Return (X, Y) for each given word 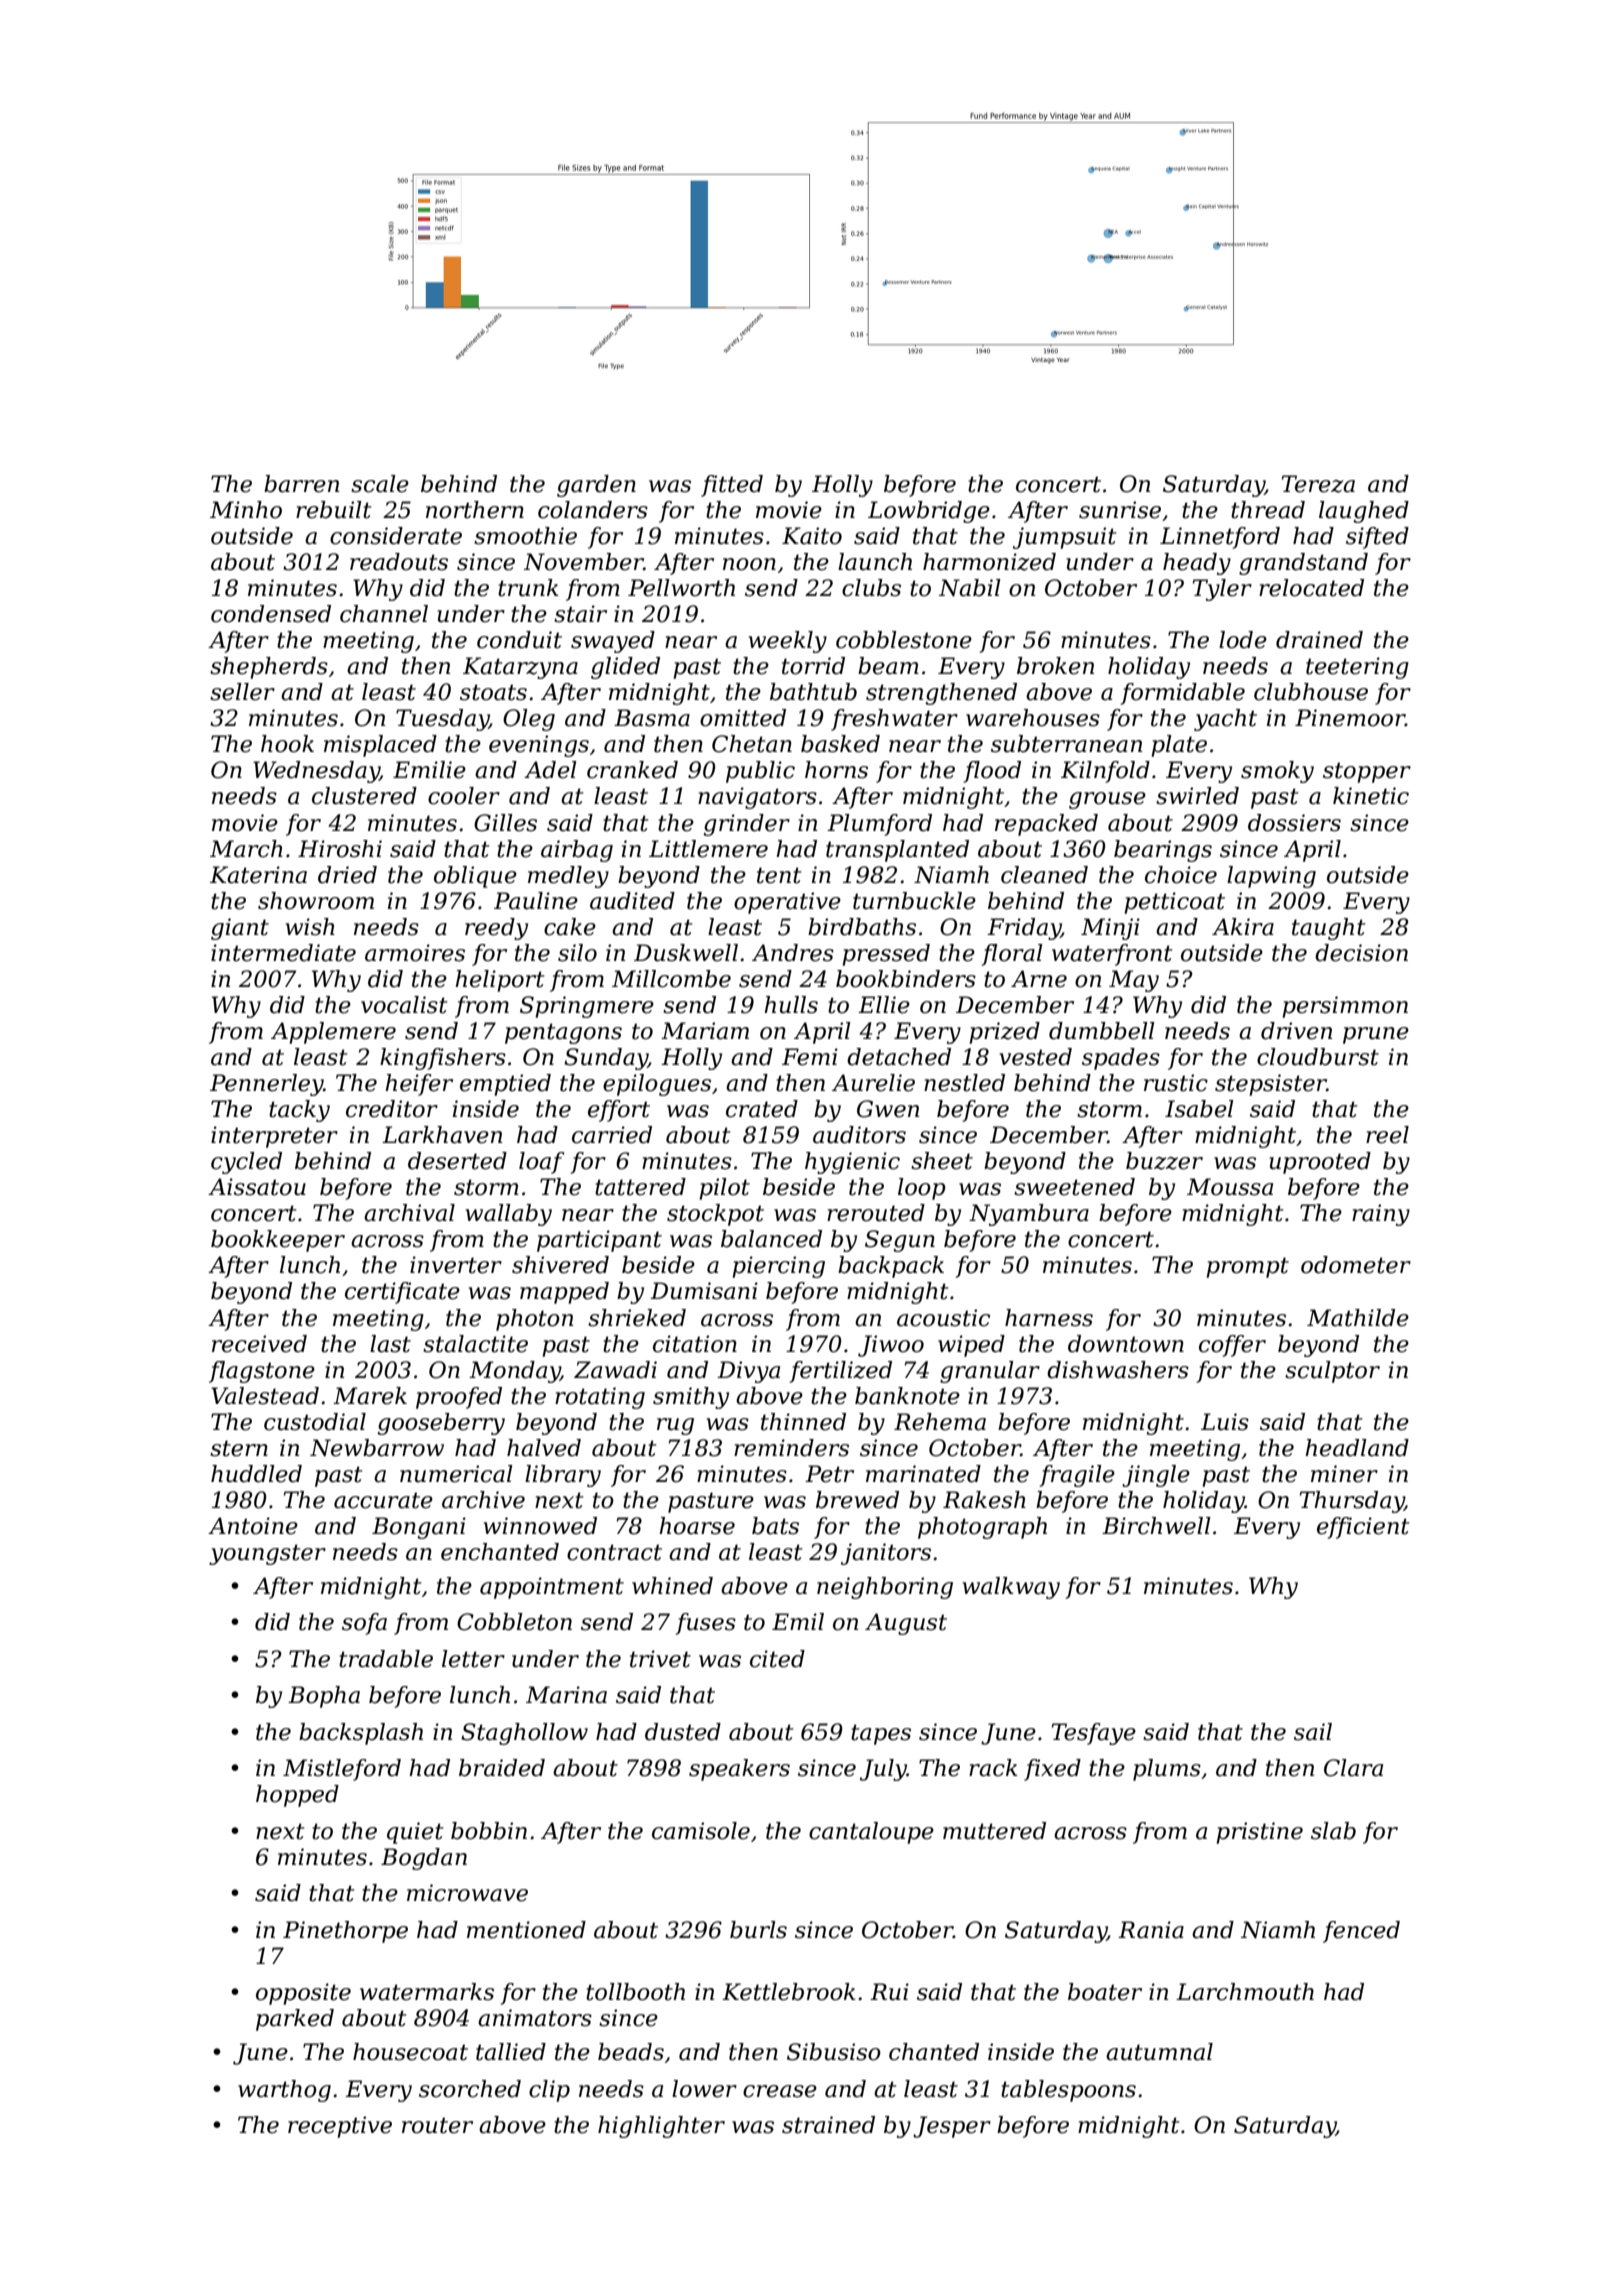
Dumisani (704, 1291)
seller (242, 692)
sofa (364, 1624)
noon (749, 564)
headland (1357, 1448)
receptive (340, 2127)
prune (1376, 1035)
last (390, 1344)
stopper (1367, 772)
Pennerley (267, 1085)
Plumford (879, 825)
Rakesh (984, 1500)
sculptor (1332, 1372)
